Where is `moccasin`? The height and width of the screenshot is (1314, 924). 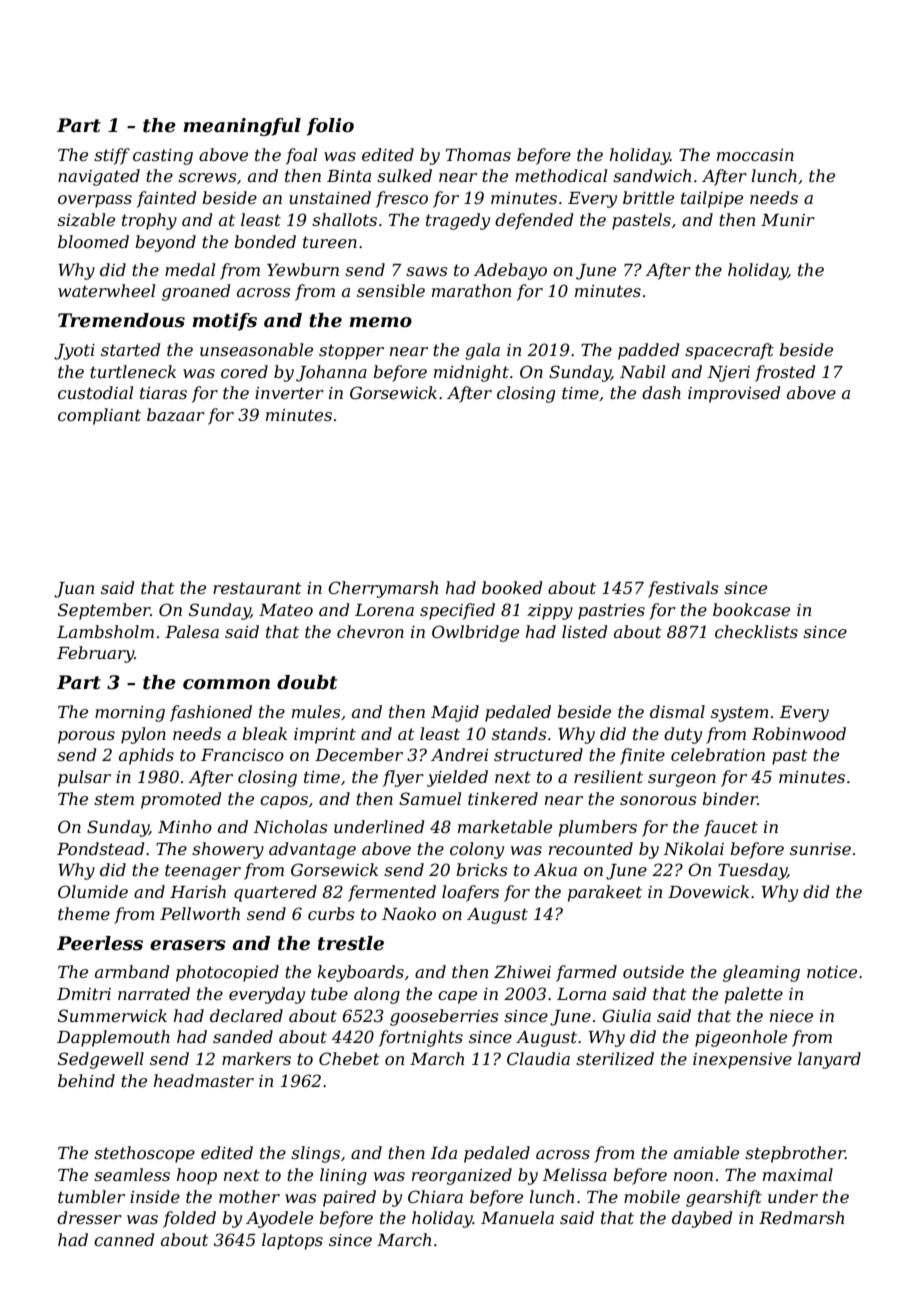
moccasin is located at coordinates (755, 155).
